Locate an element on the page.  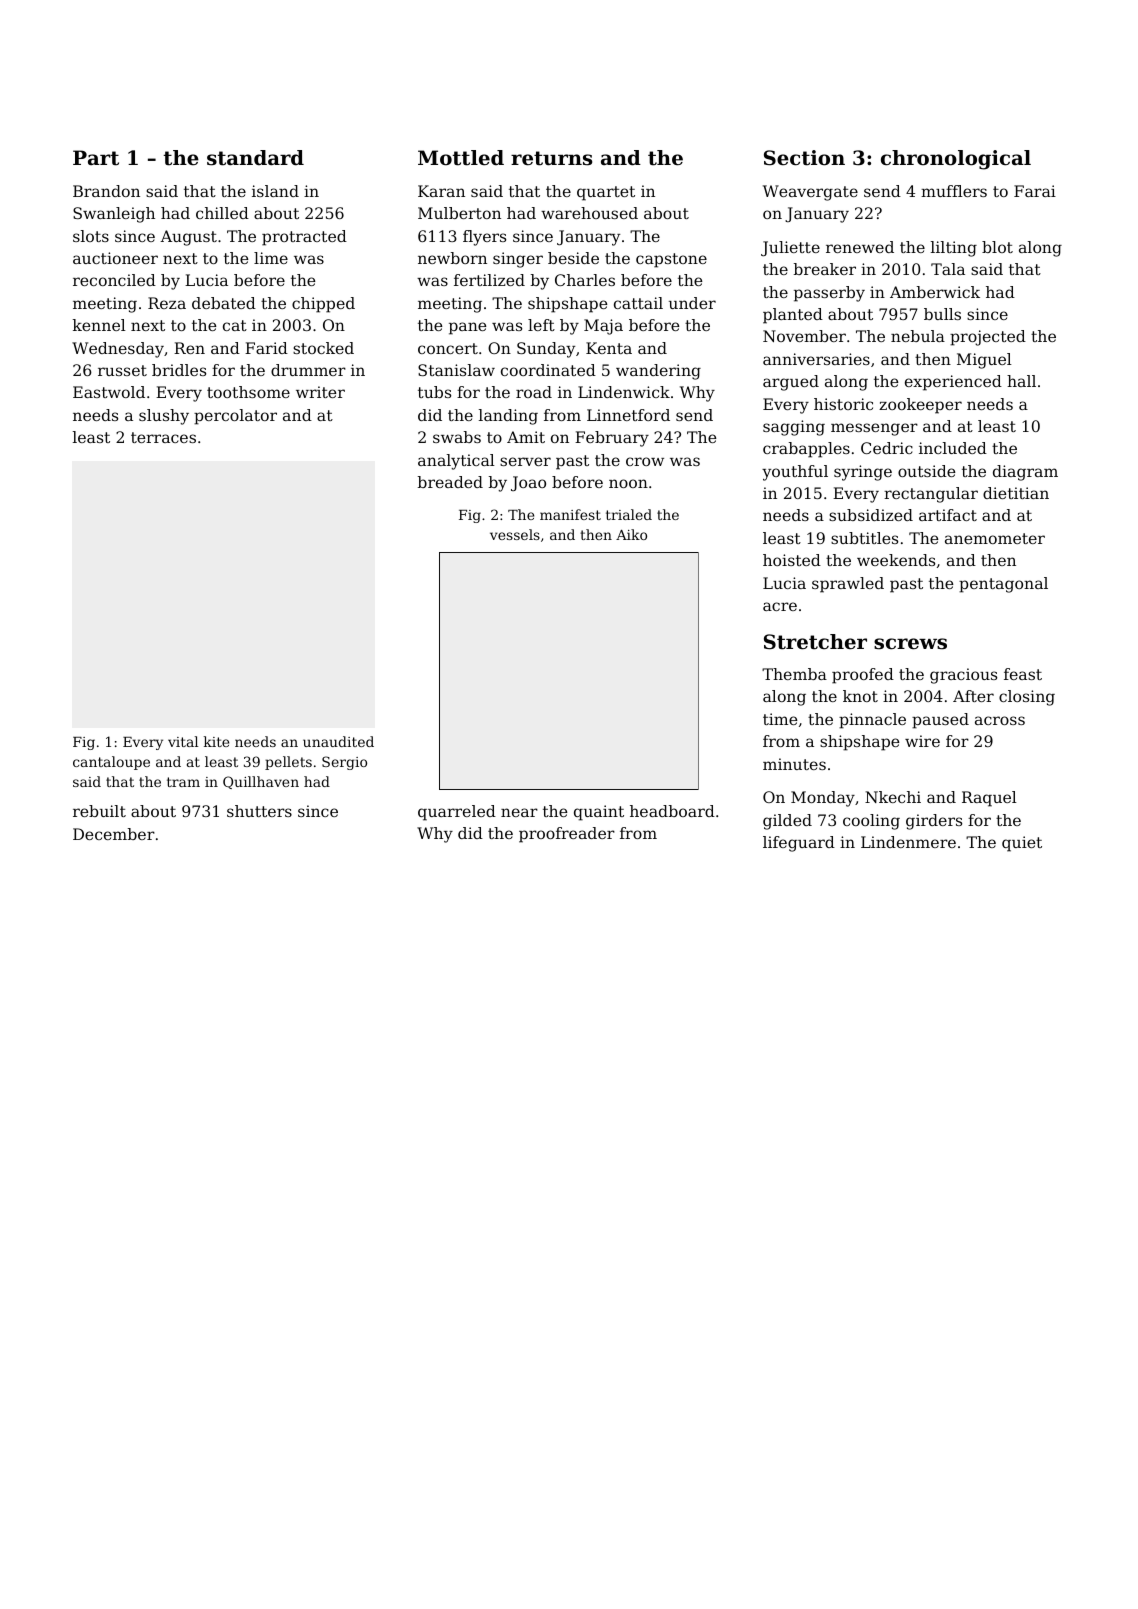
protracted is located at coordinates (304, 238).
